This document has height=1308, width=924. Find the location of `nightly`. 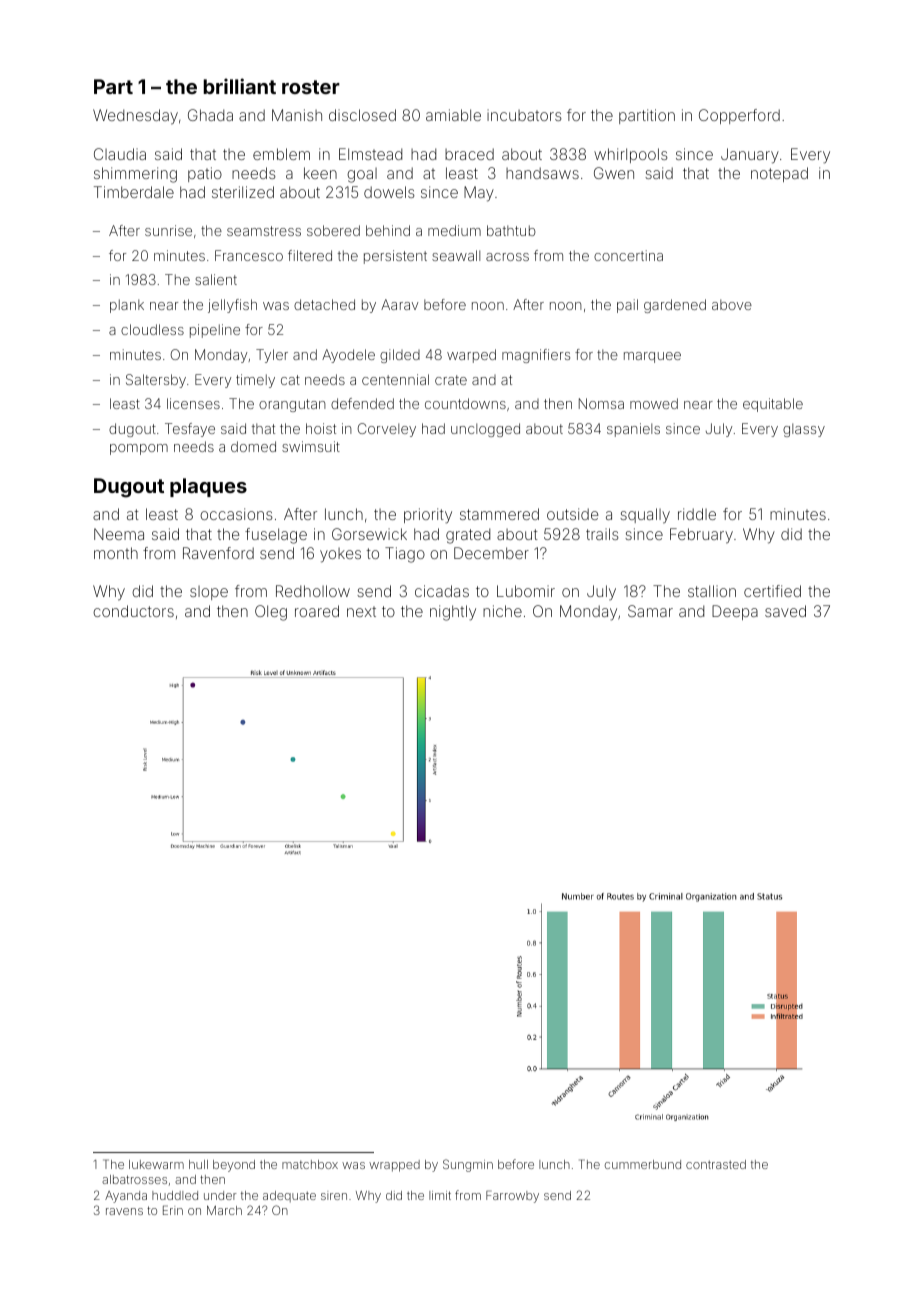

nightly is located at coordinates (453, 613).
